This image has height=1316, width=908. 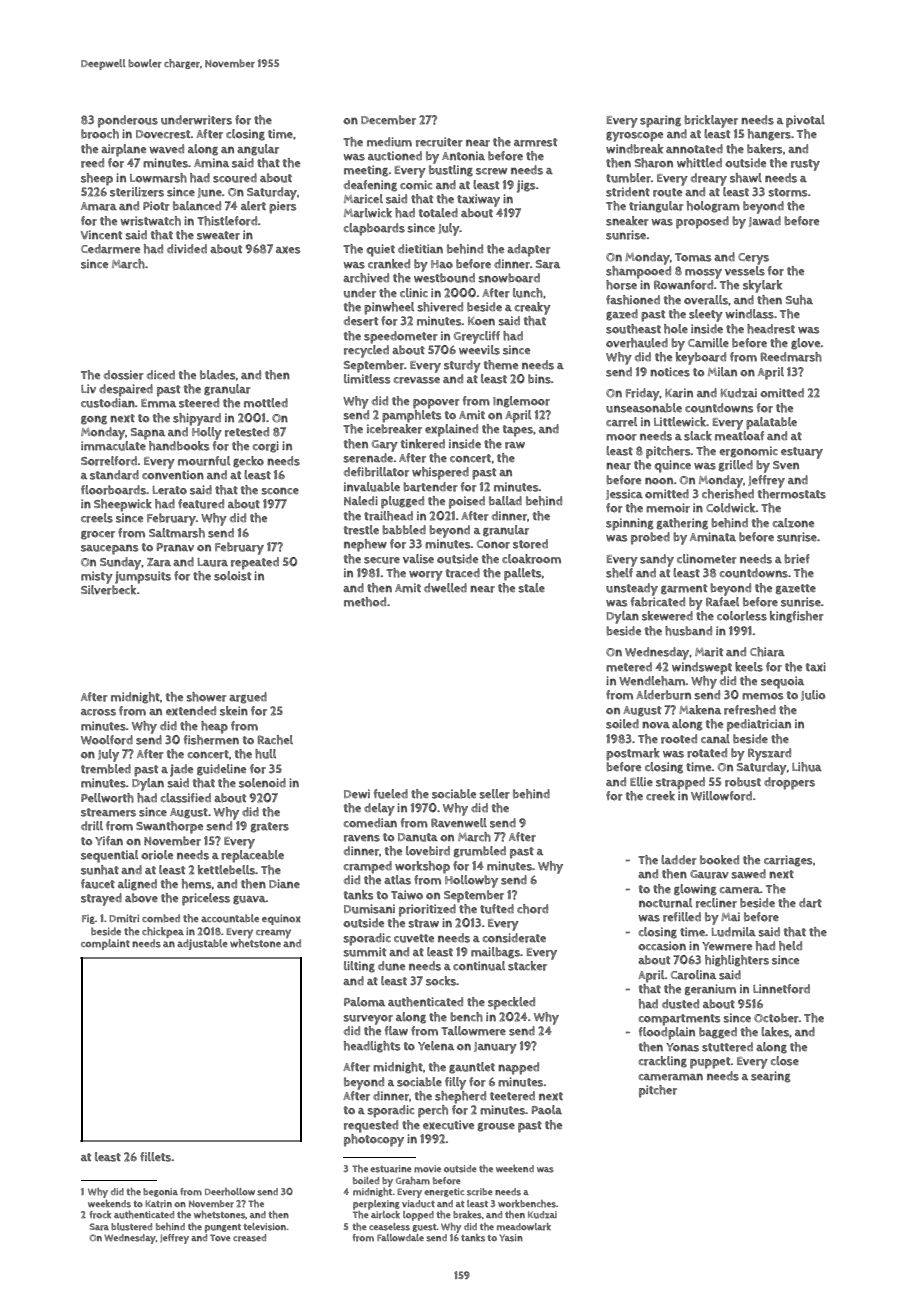 I want to click on Yelena, so click(x=436, y=1046).
